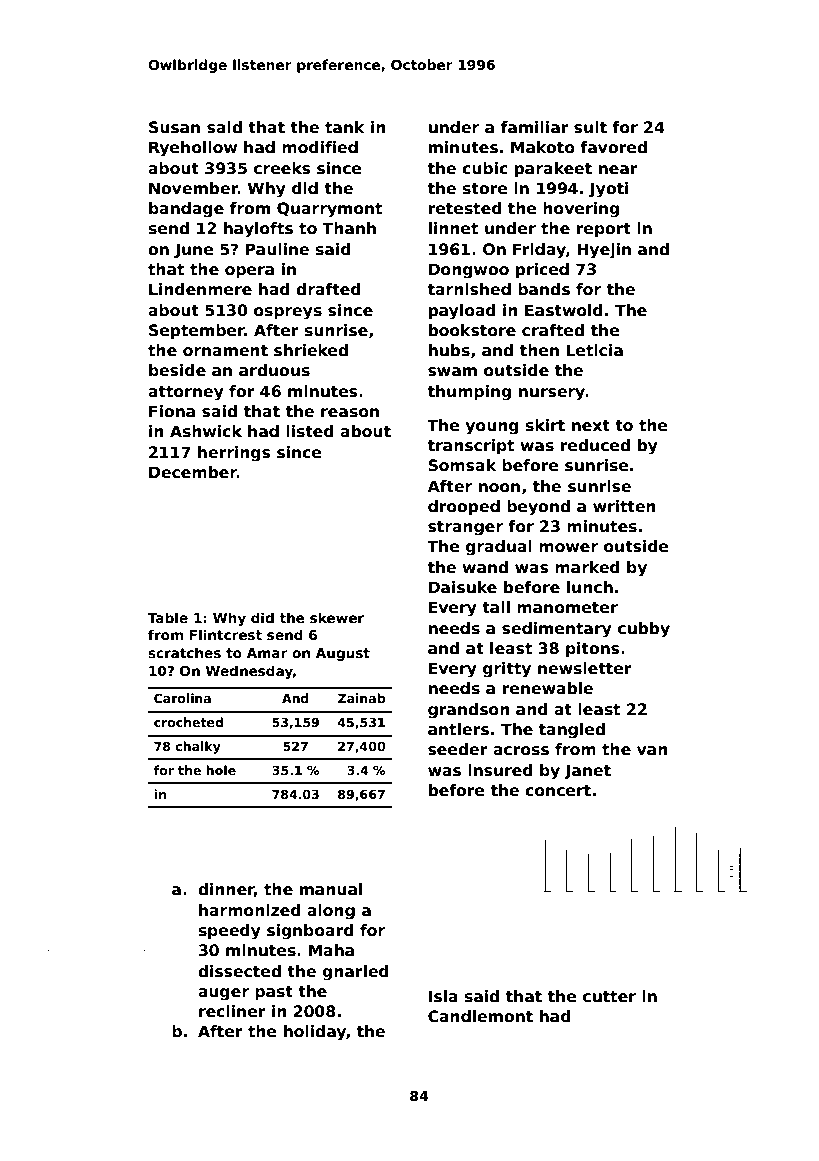  What do you see at coordinates (644, 630) in the screenshot?
I see `cubby` at bounding box center [644, 630].
